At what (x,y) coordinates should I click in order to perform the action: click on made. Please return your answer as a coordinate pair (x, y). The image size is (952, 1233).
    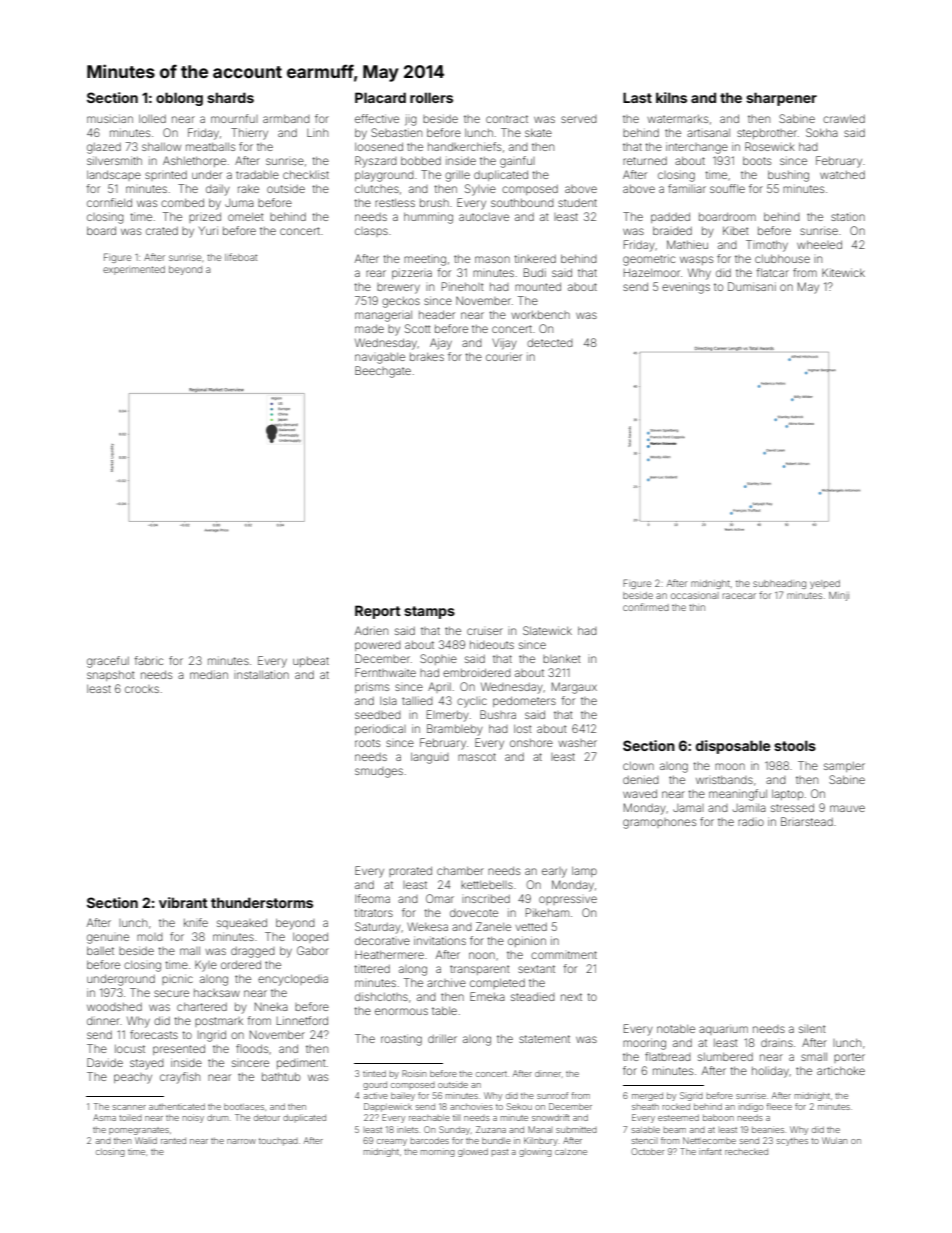
    Looking at the image, I should click on (369, 329).
